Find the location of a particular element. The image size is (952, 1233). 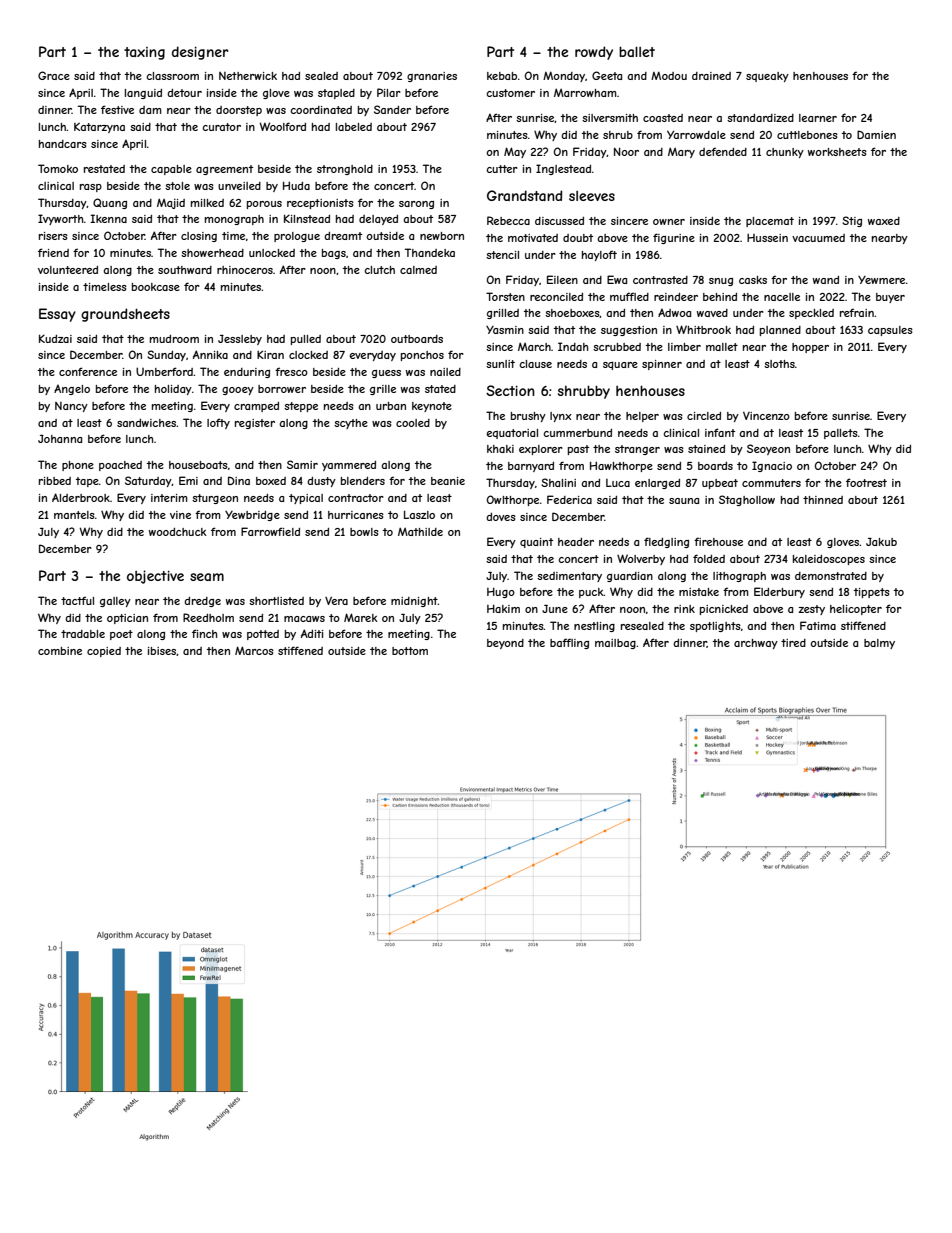

Geeta is located at coordinates (607, 75).
